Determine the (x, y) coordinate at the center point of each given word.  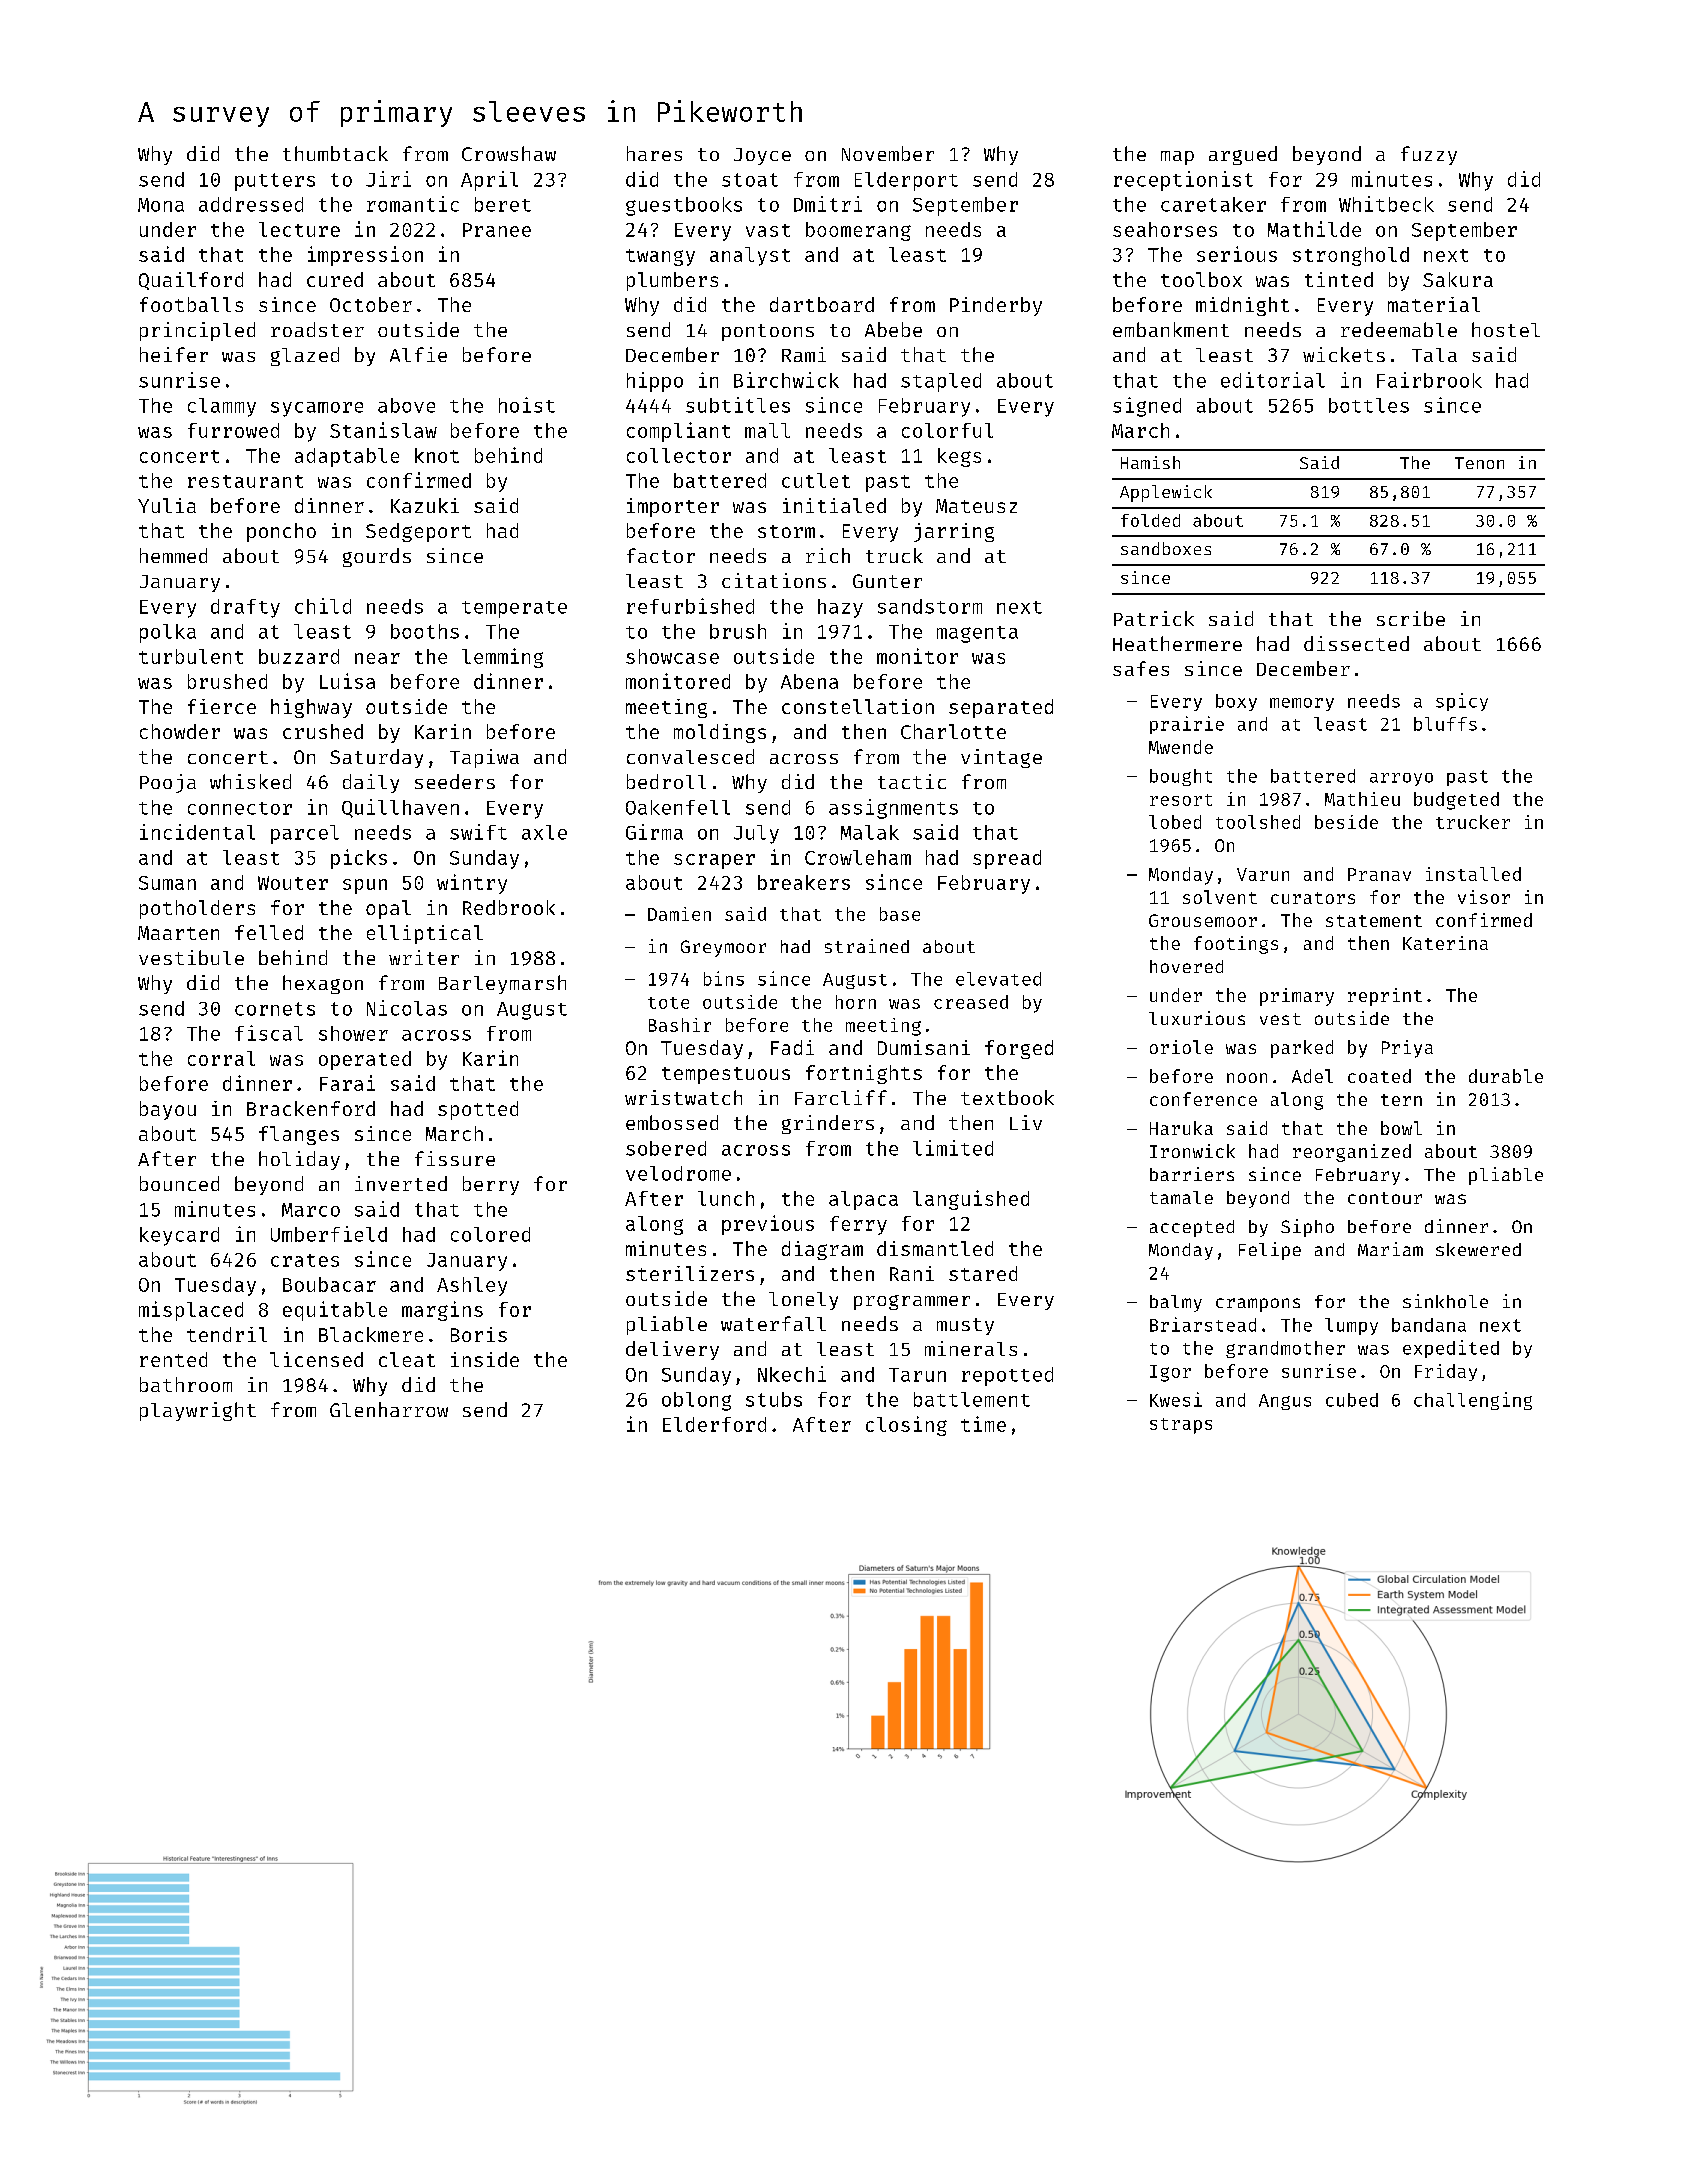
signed (1147, 407)
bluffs (1445, 724)
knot (437, 455)
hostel (1506, 329)
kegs (959, 457)
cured (335, 279)
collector (679, 455)
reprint (1385, 997)
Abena (809, 681)
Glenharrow (389, 1409)
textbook (1007, 1097)
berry (491, 1185)
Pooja (168, 783)
